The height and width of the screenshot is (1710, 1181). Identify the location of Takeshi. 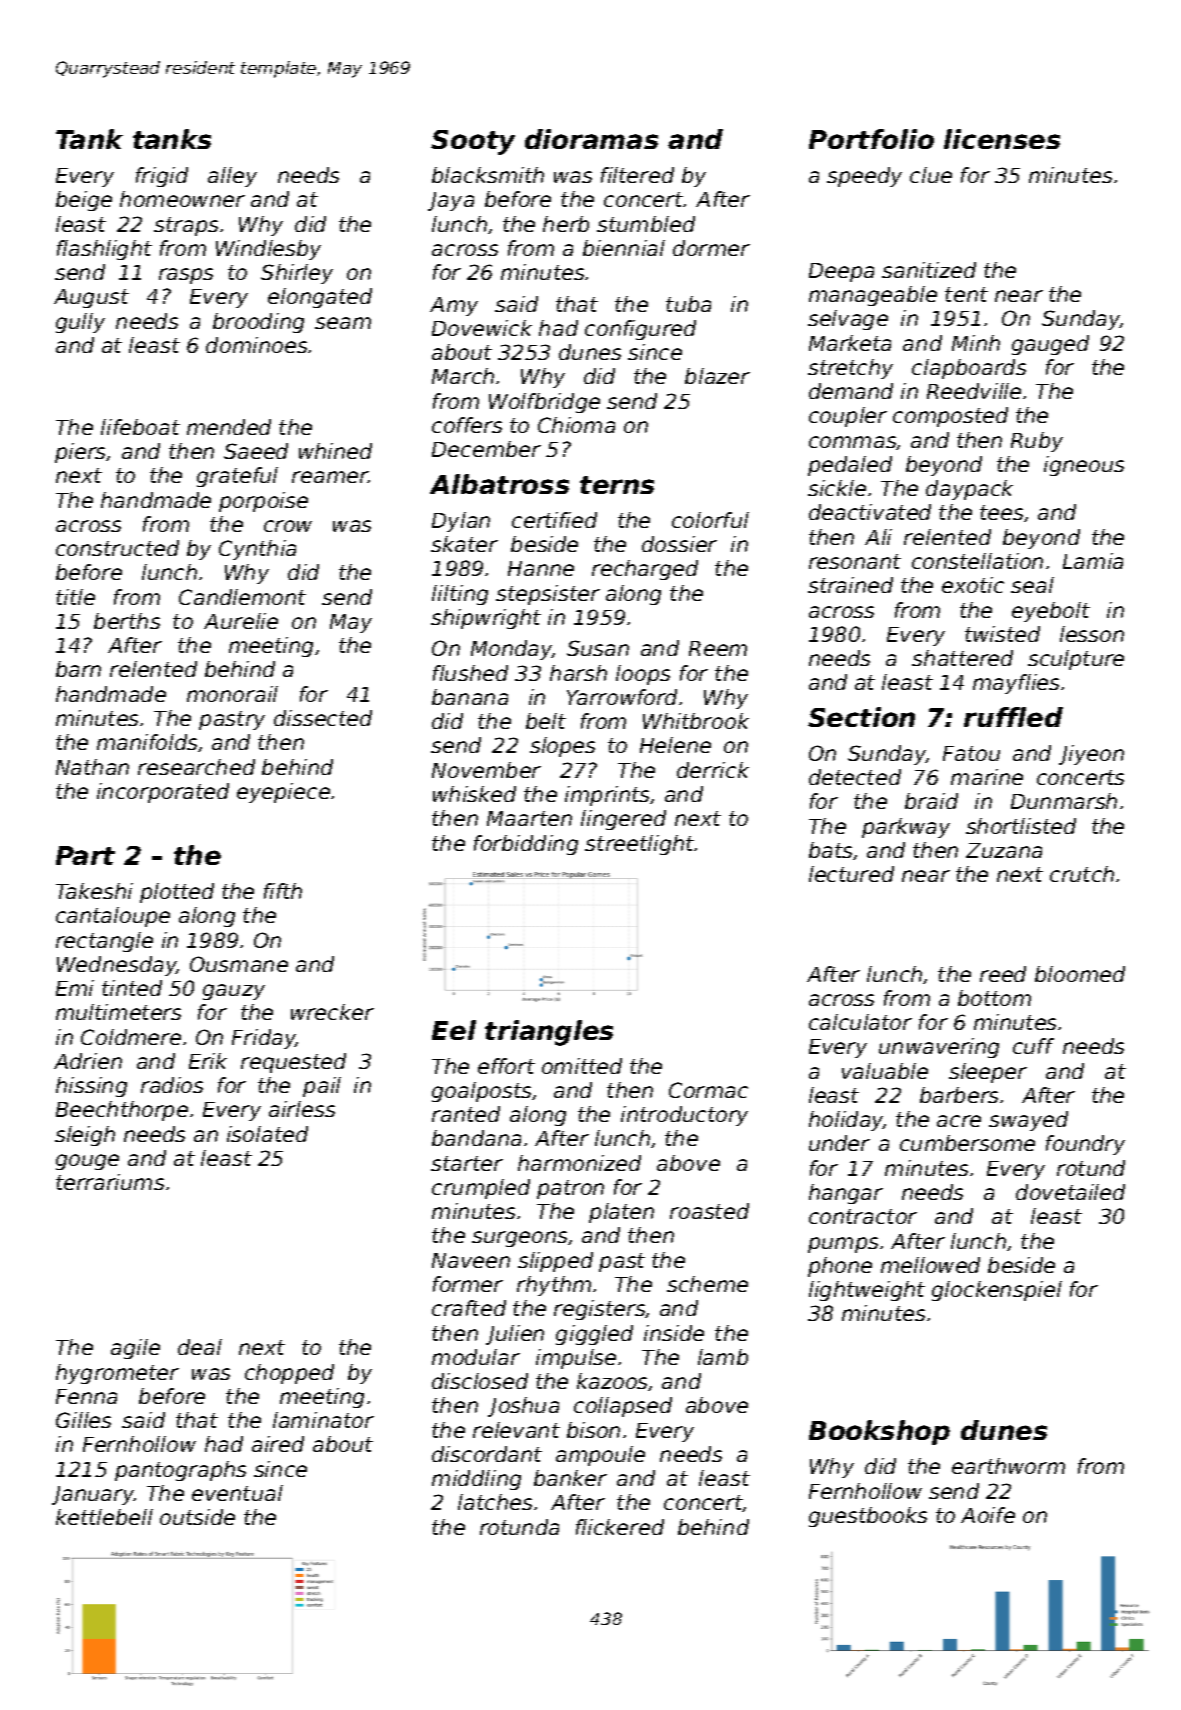
(94, 891).
